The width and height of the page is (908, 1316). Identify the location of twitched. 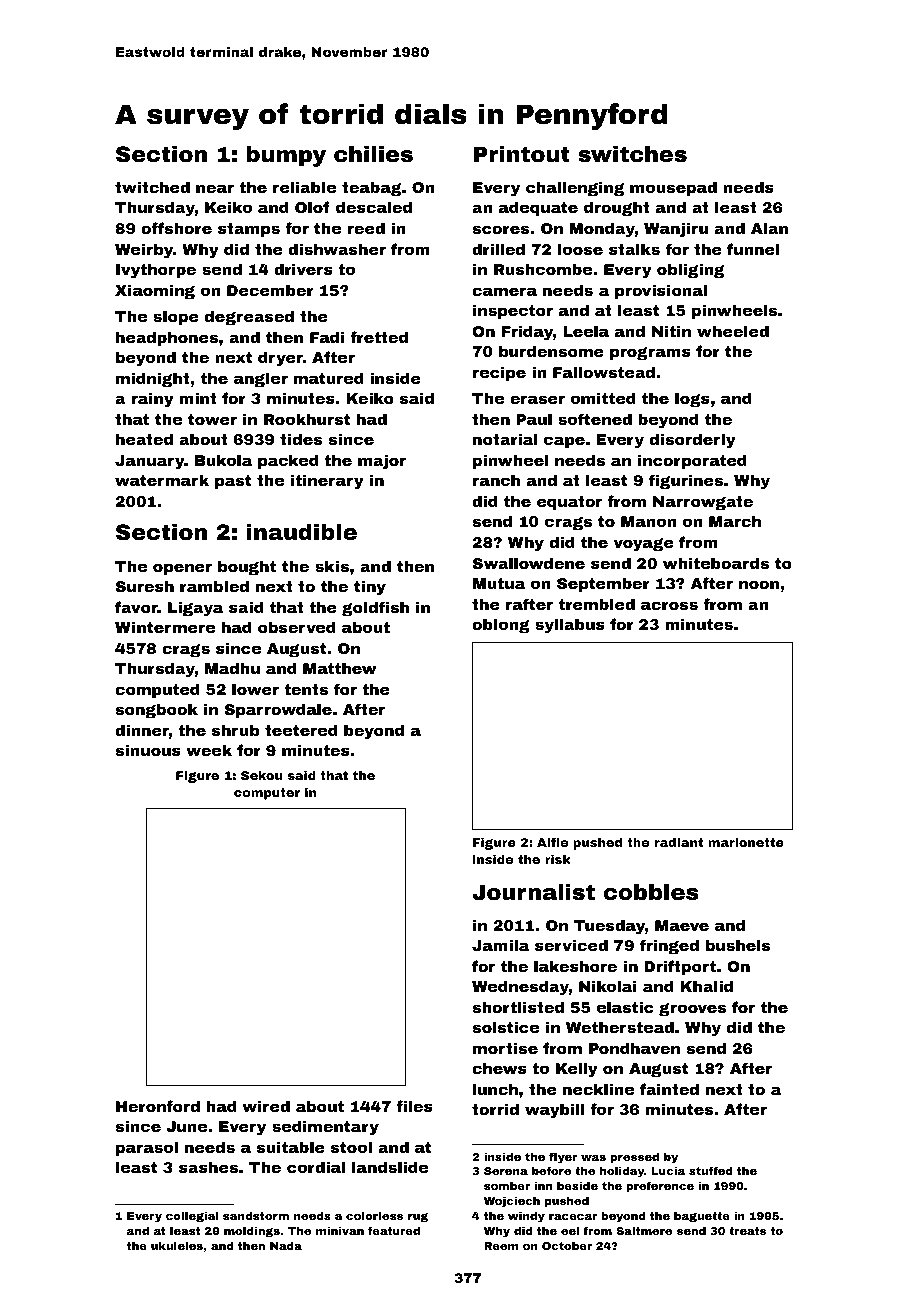
(152, 187).
